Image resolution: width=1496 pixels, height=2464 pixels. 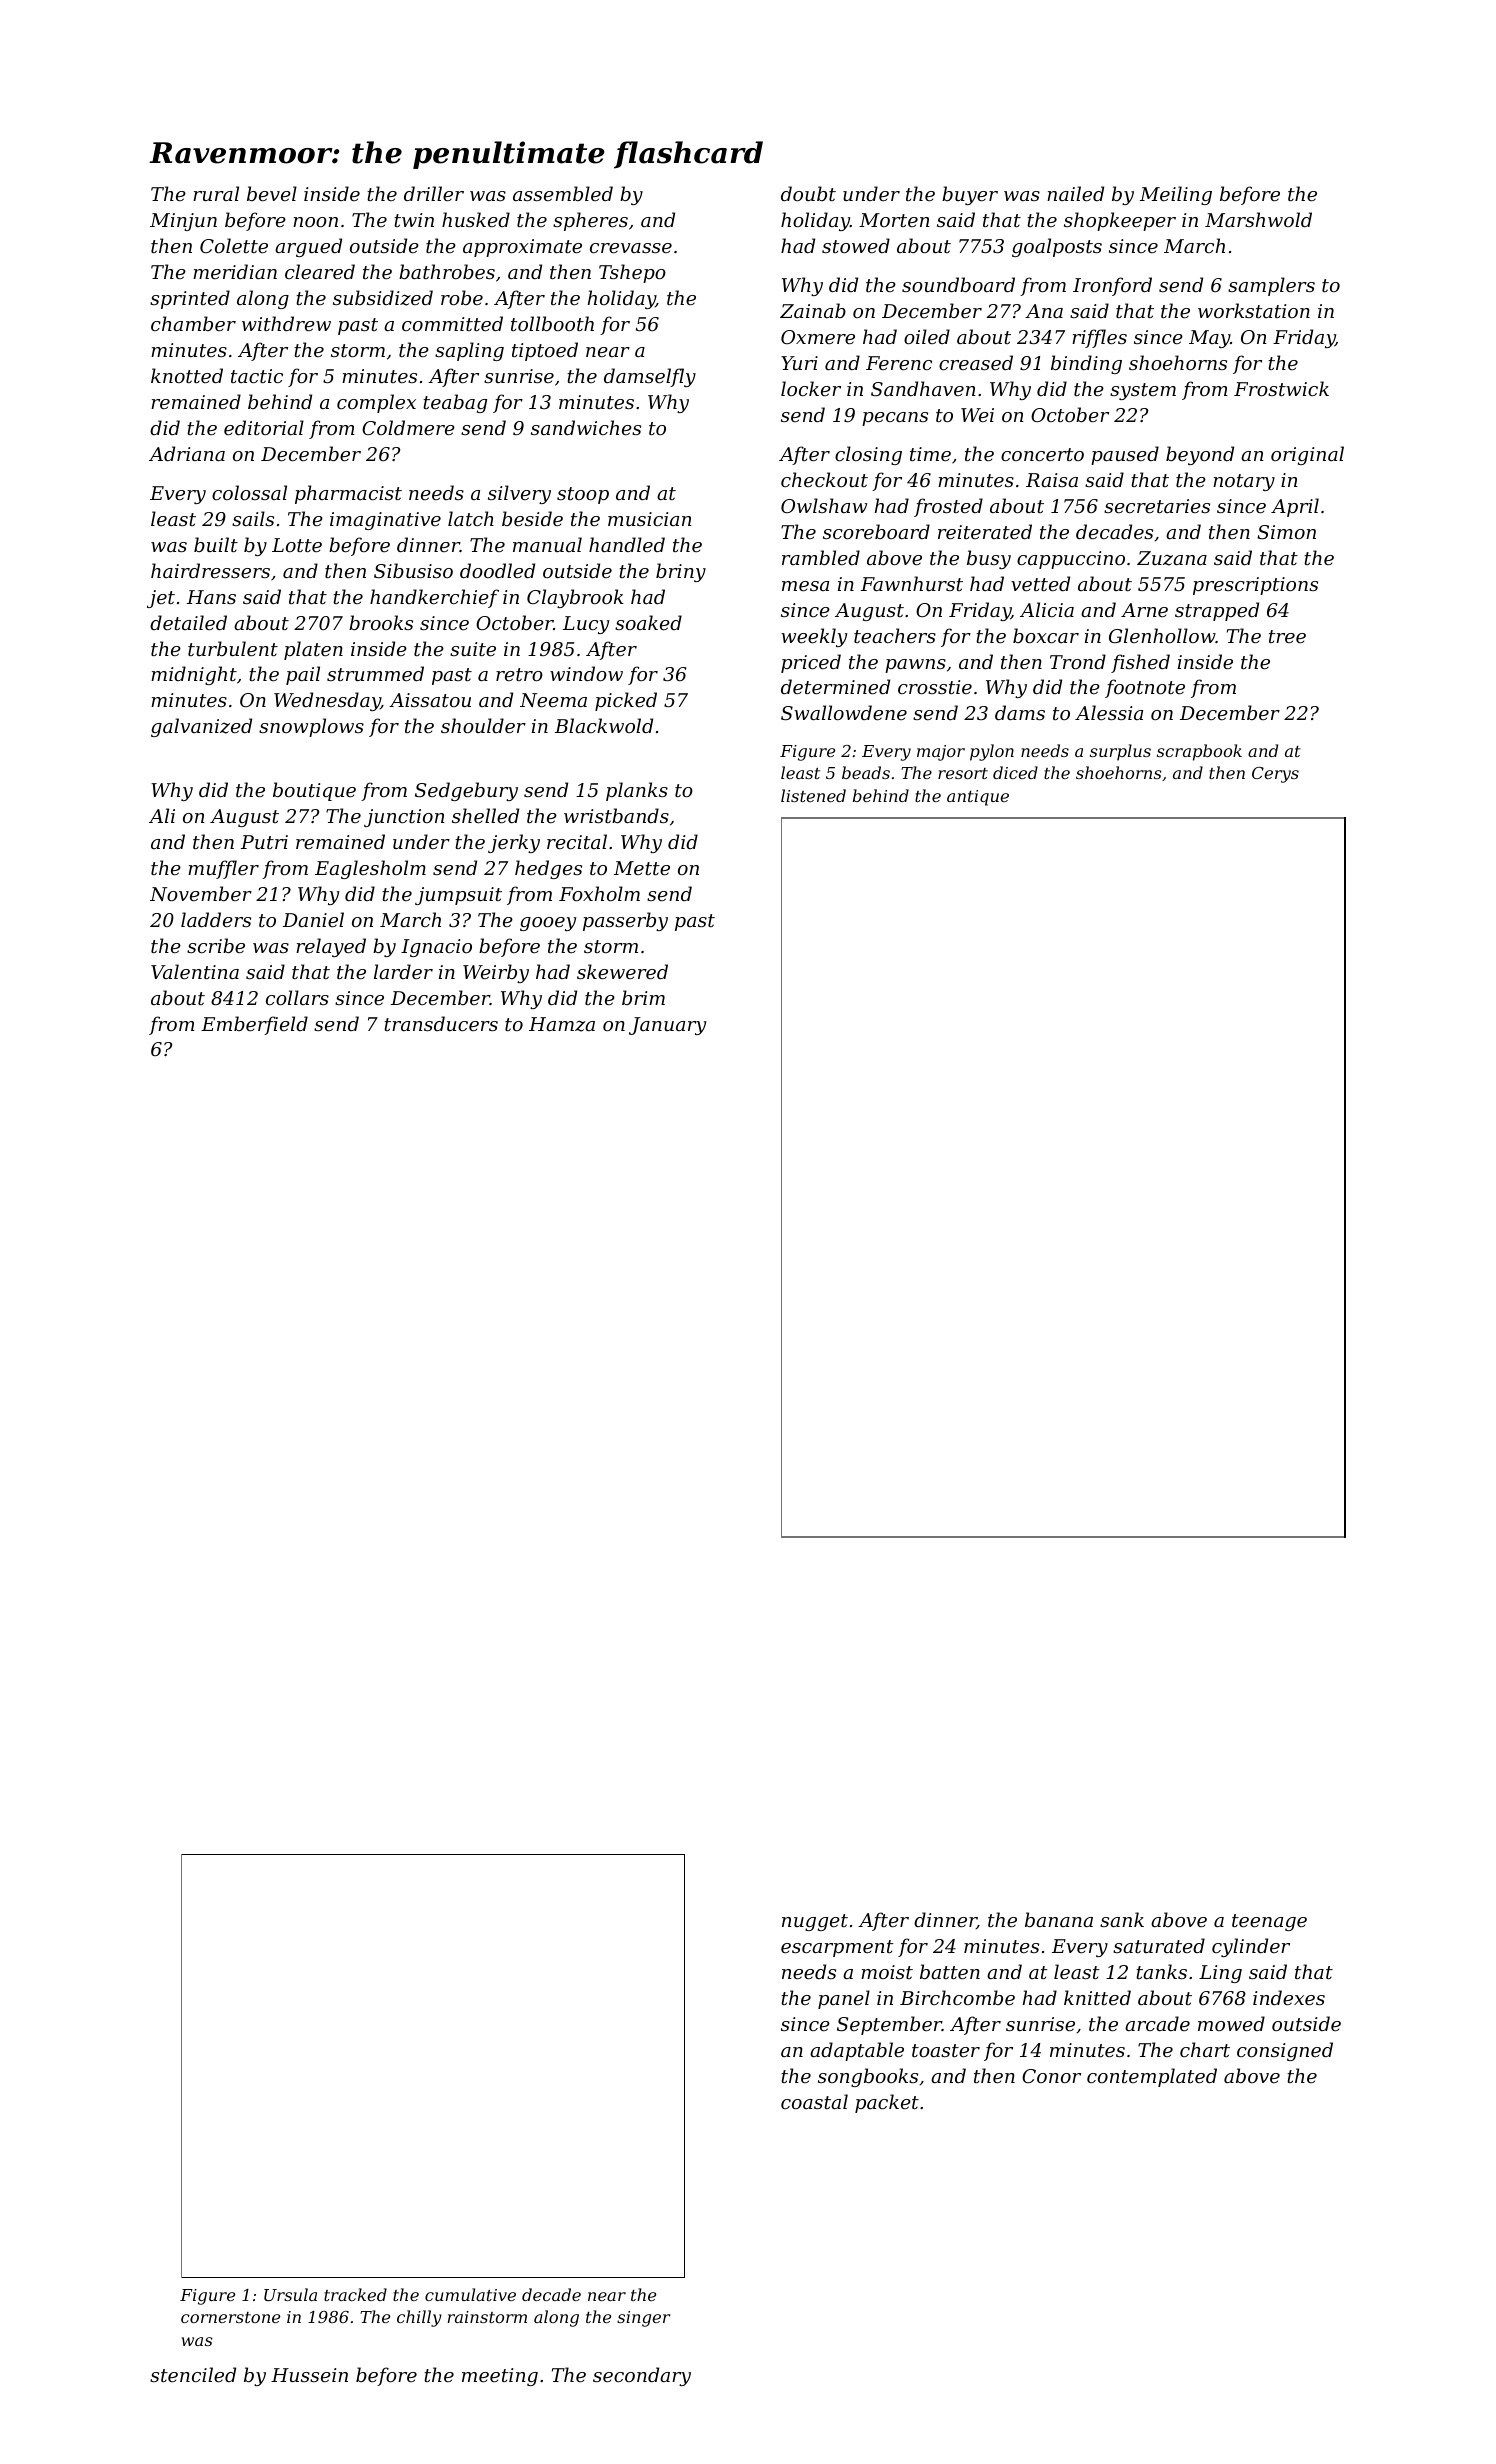 I want to click on January, so click(x=667, y=1026).
